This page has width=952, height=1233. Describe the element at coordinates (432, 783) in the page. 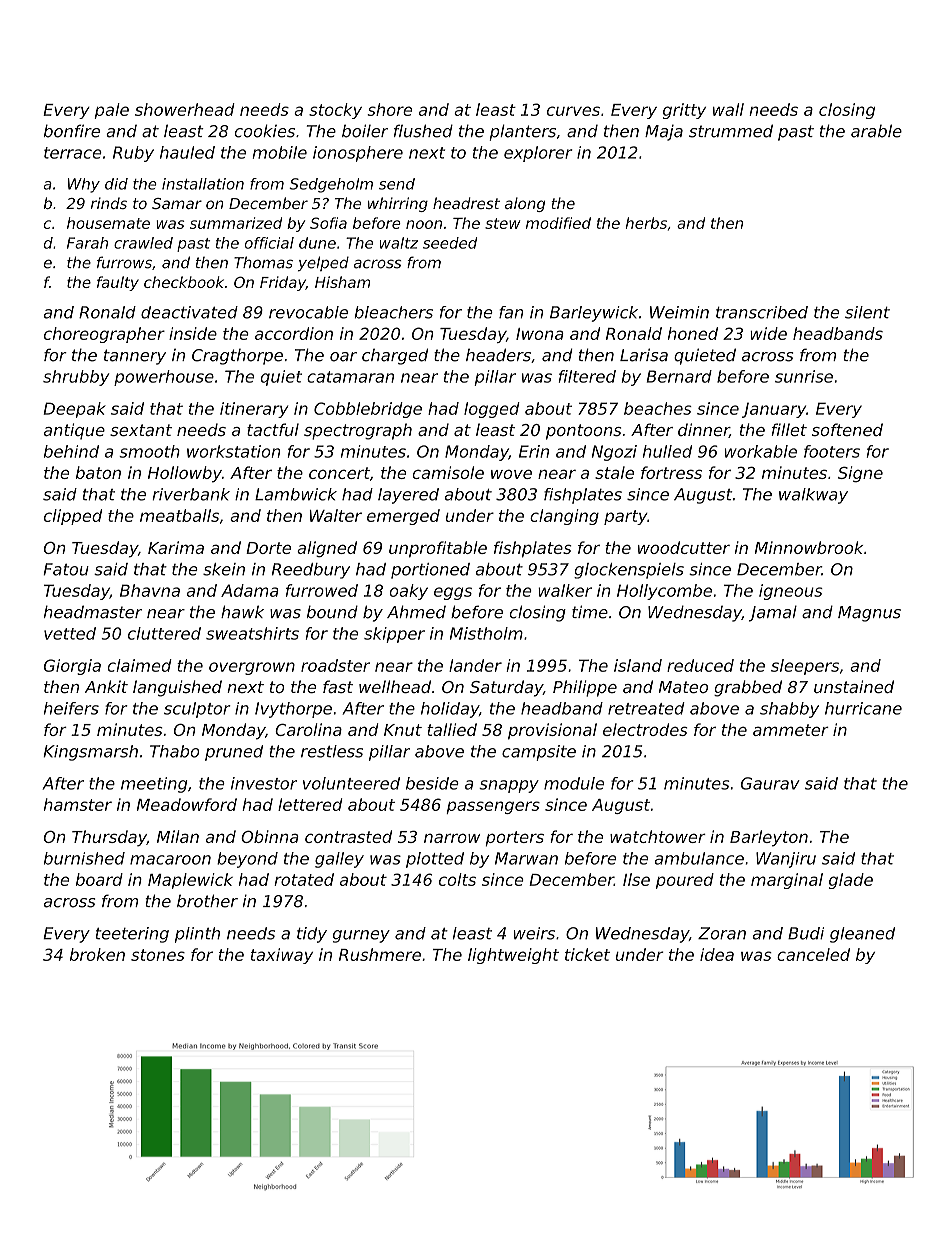

I see `beside` at that location.
